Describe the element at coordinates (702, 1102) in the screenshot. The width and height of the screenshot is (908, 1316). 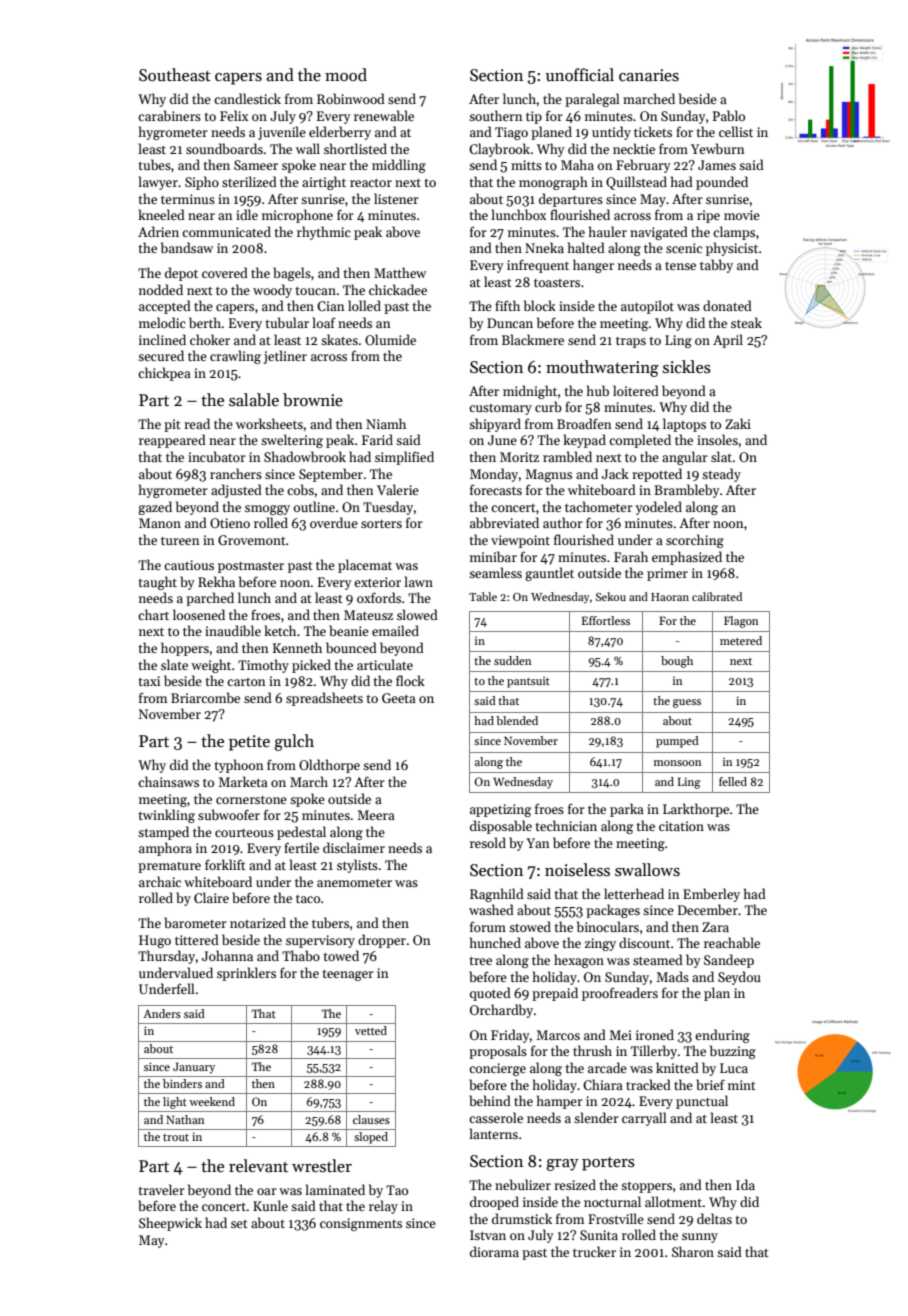
I see `punctual` at that location.
